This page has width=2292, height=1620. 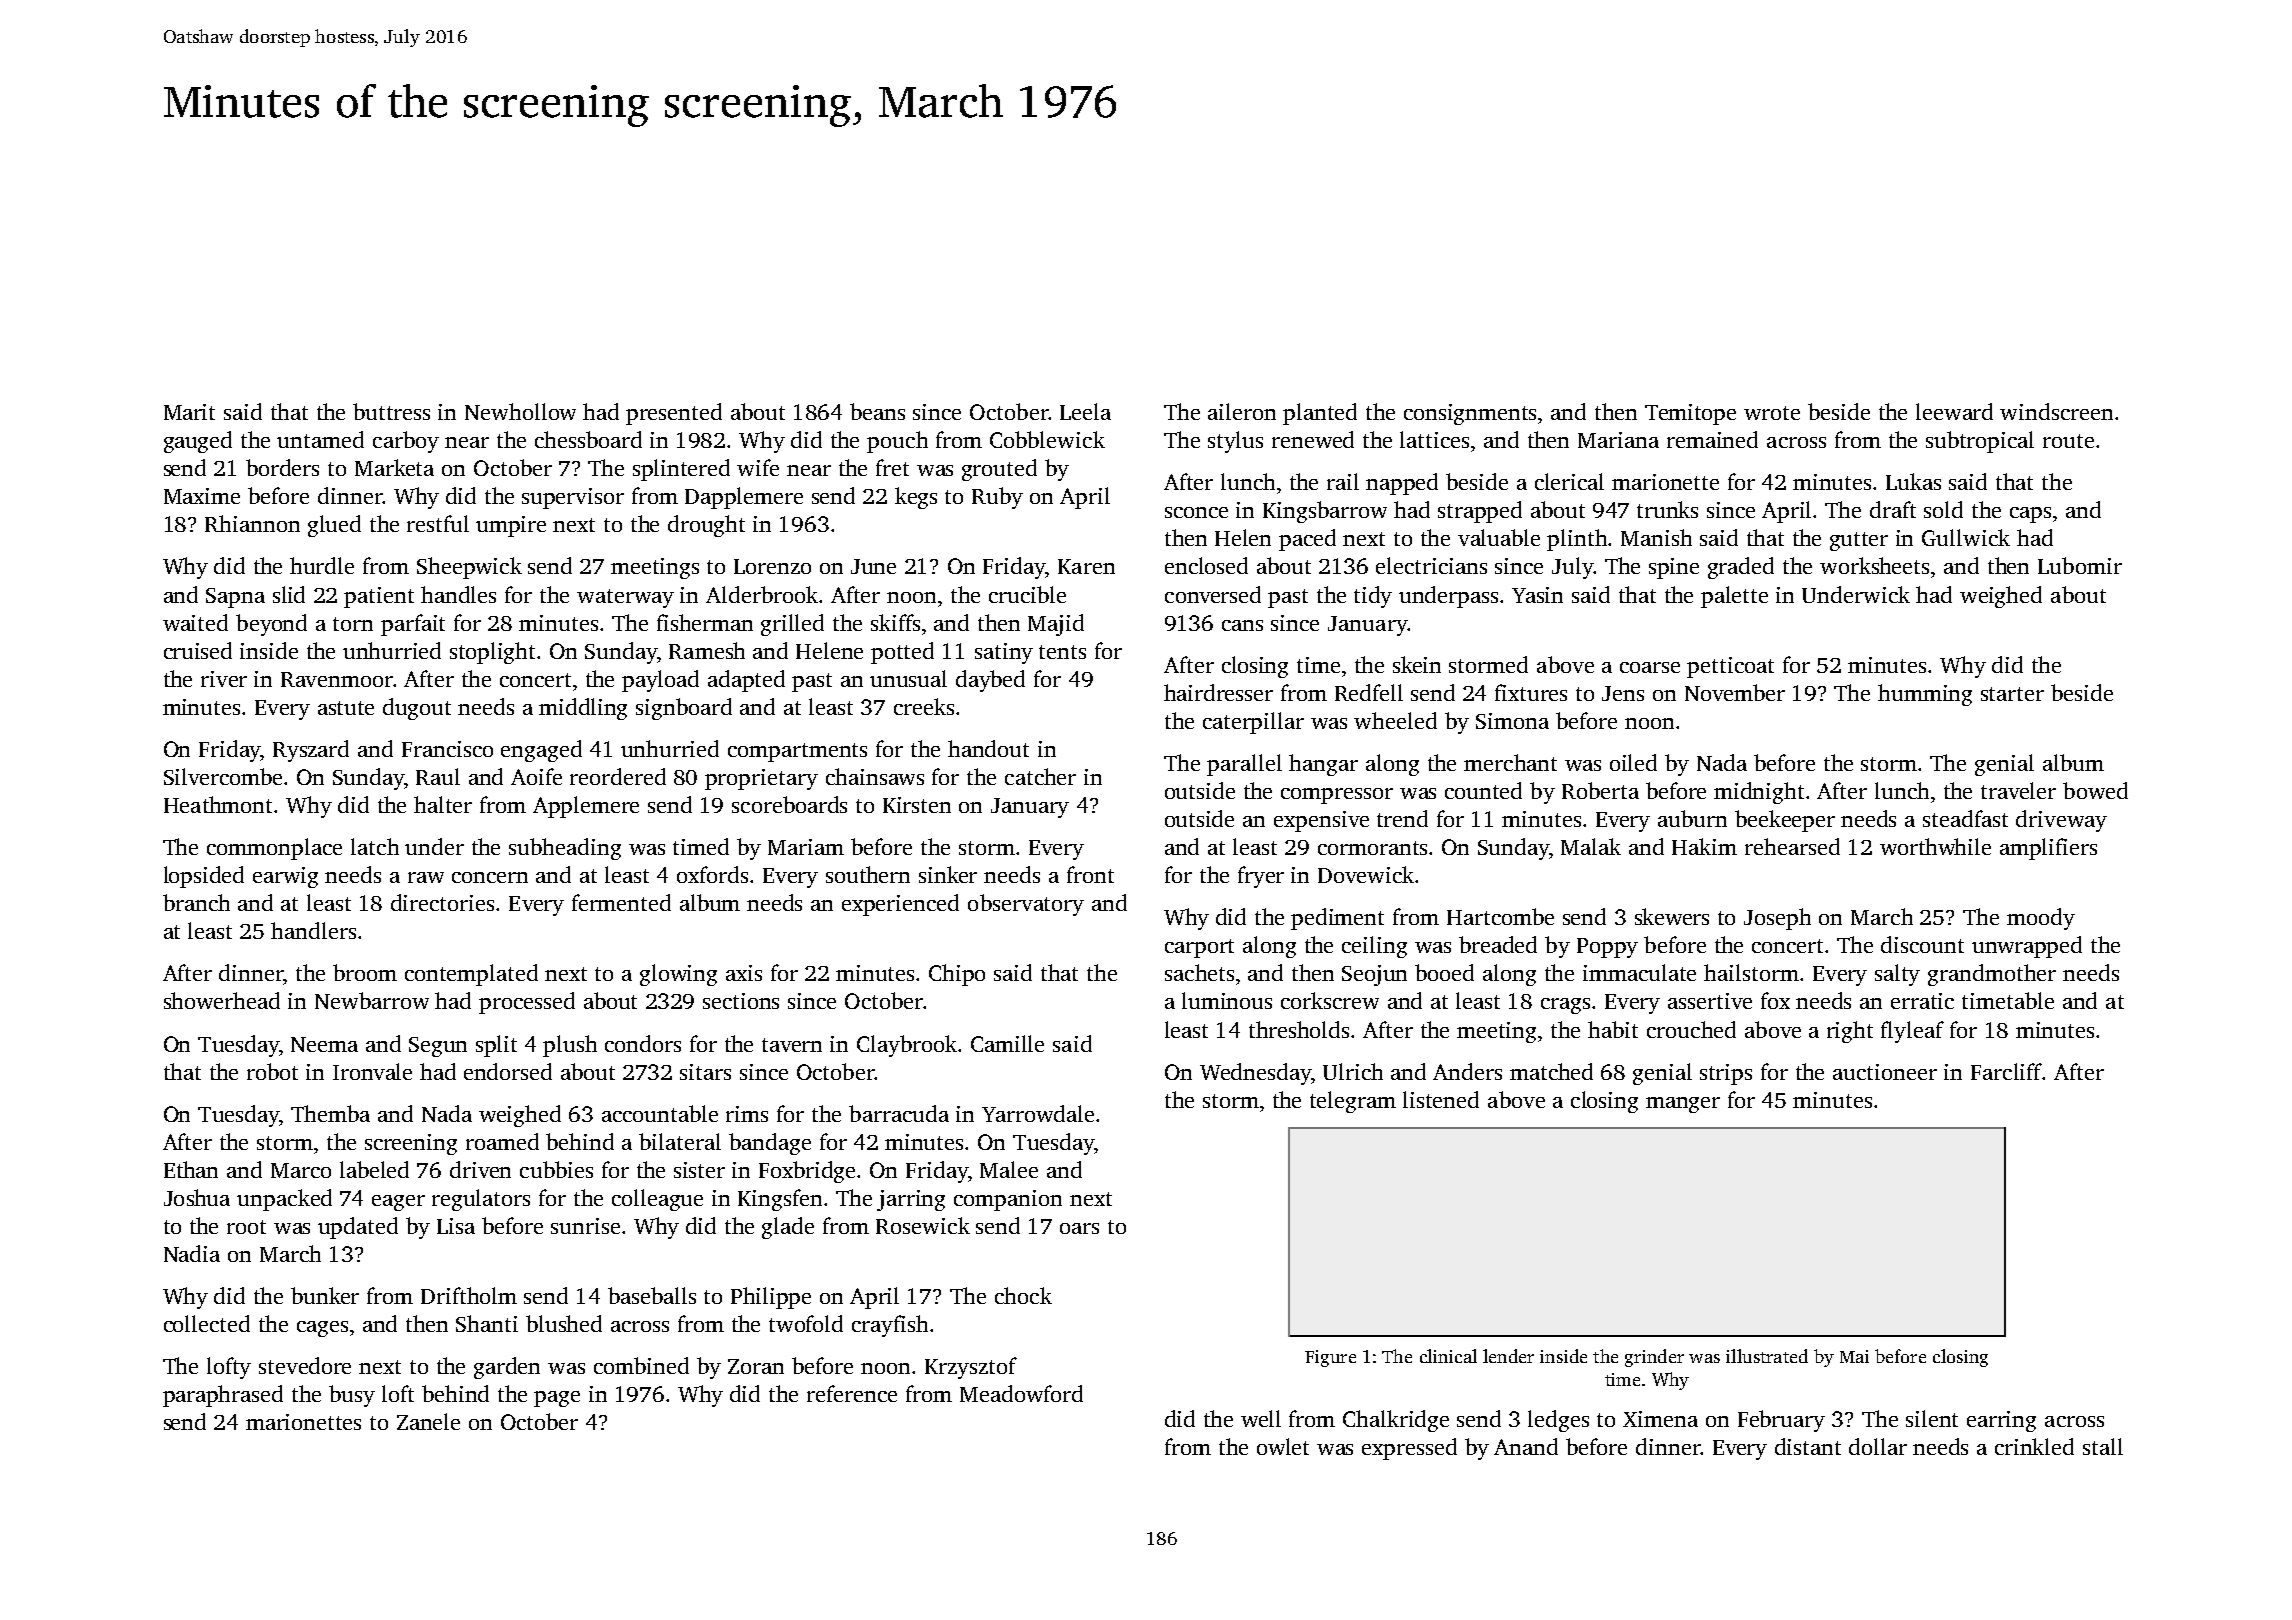 I want to click on windscreen, so click(x=2056, y=411).
